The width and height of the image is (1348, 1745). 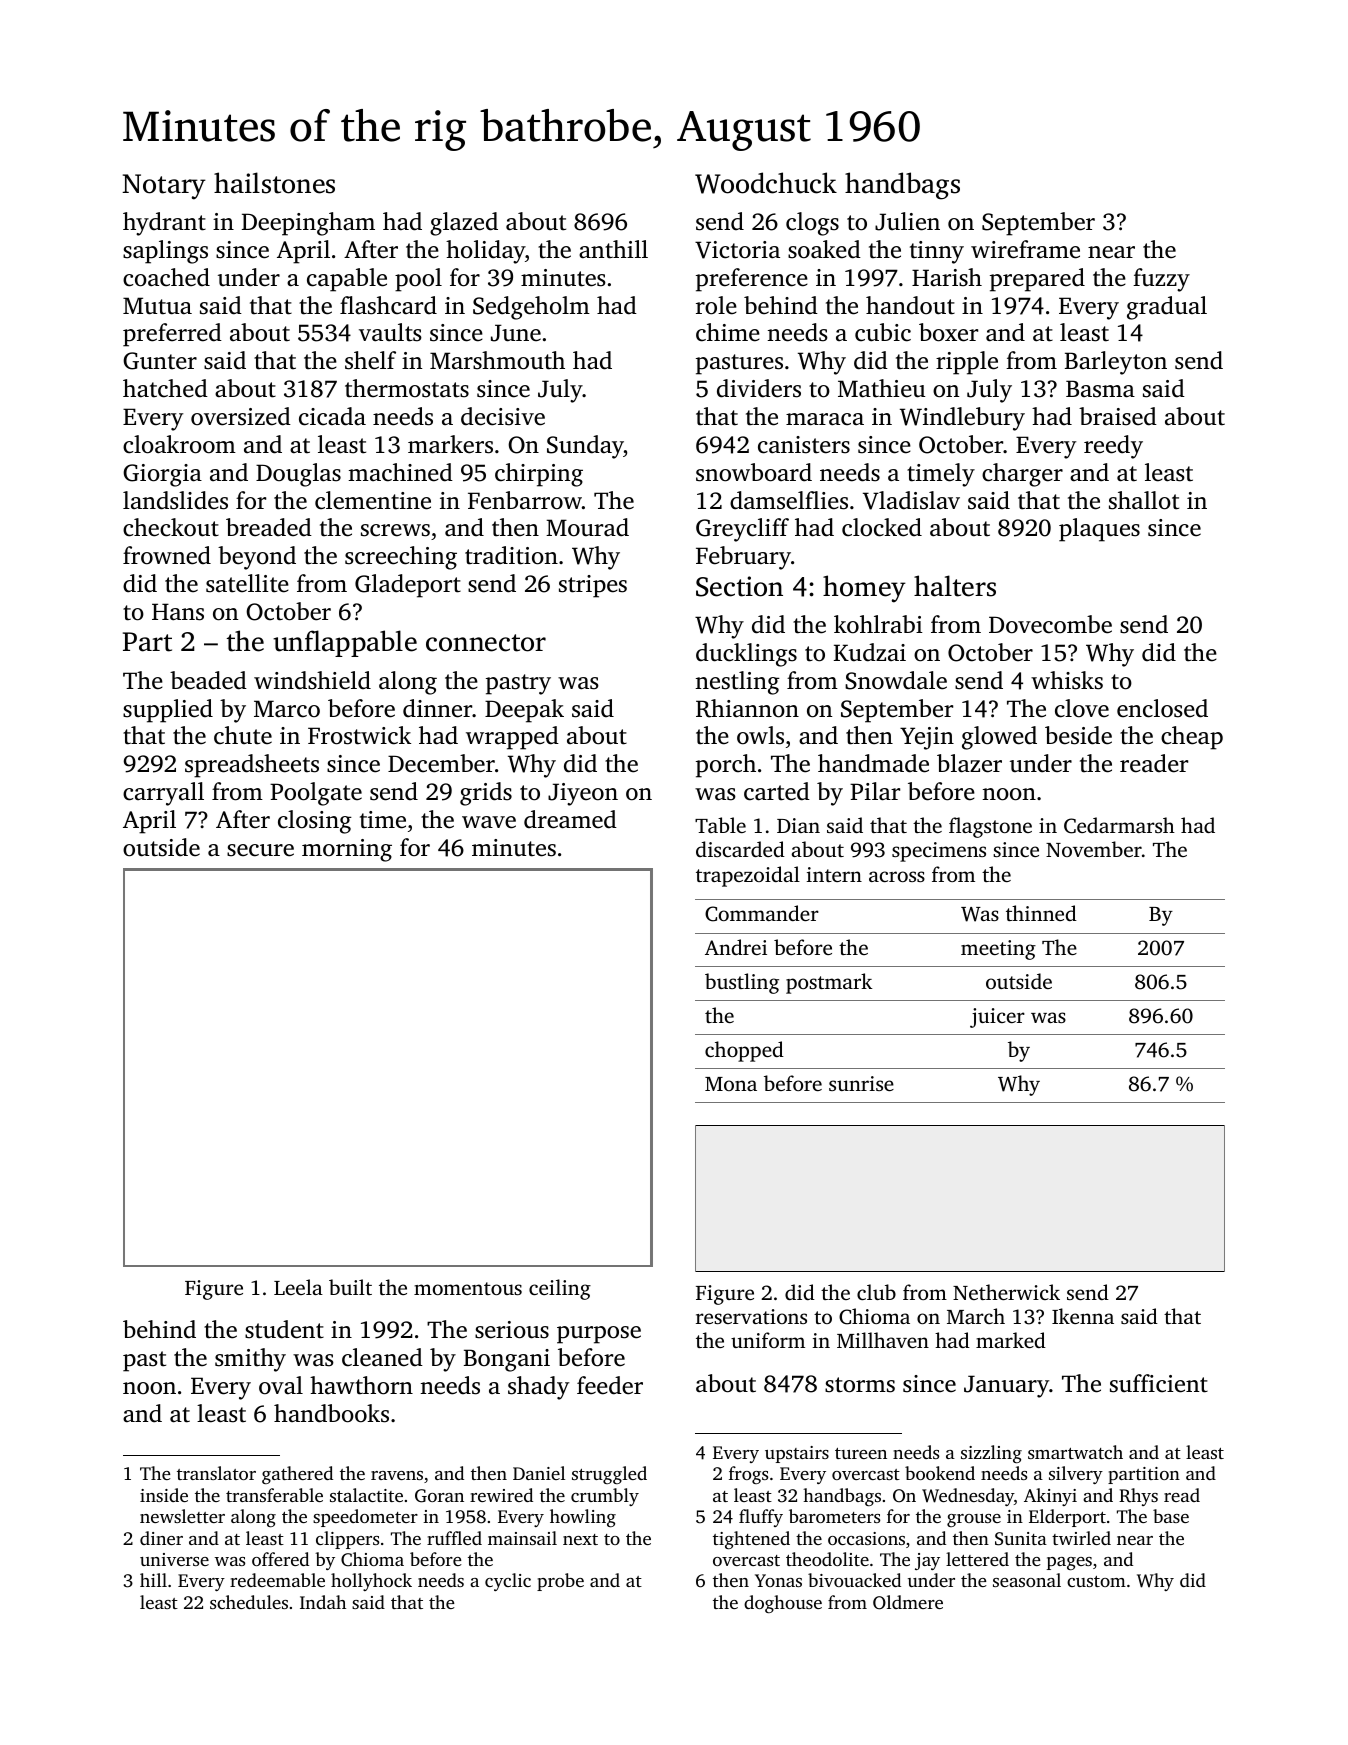 What do you see at coordinates (281, 1385) in the image?
I see `oval` at bounding box center [281, 1385].
